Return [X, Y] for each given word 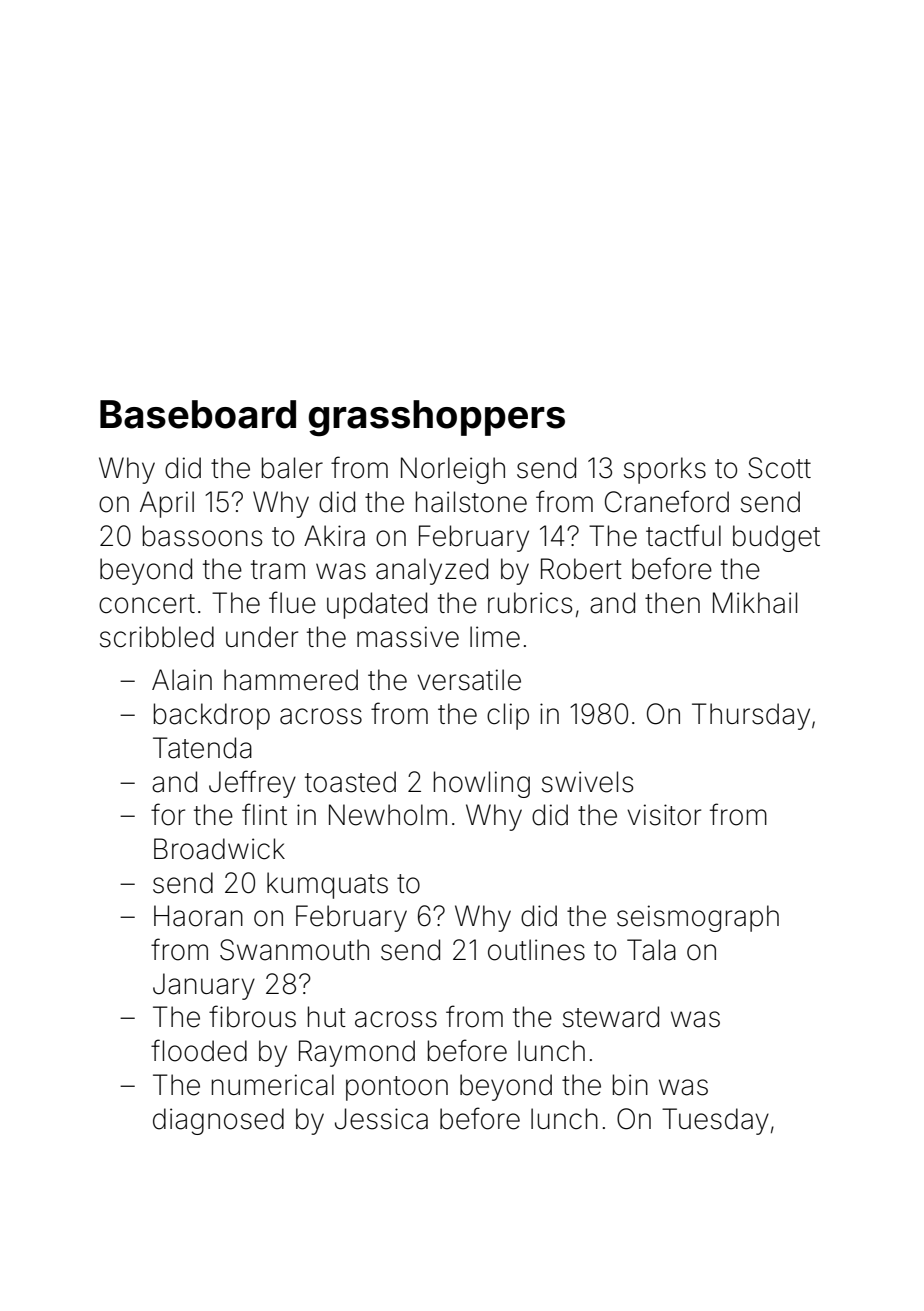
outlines [536, 950]
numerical [273, 1085]
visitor [664, 815]
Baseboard [198, 414]
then [672, 603]
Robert [581, 569]
